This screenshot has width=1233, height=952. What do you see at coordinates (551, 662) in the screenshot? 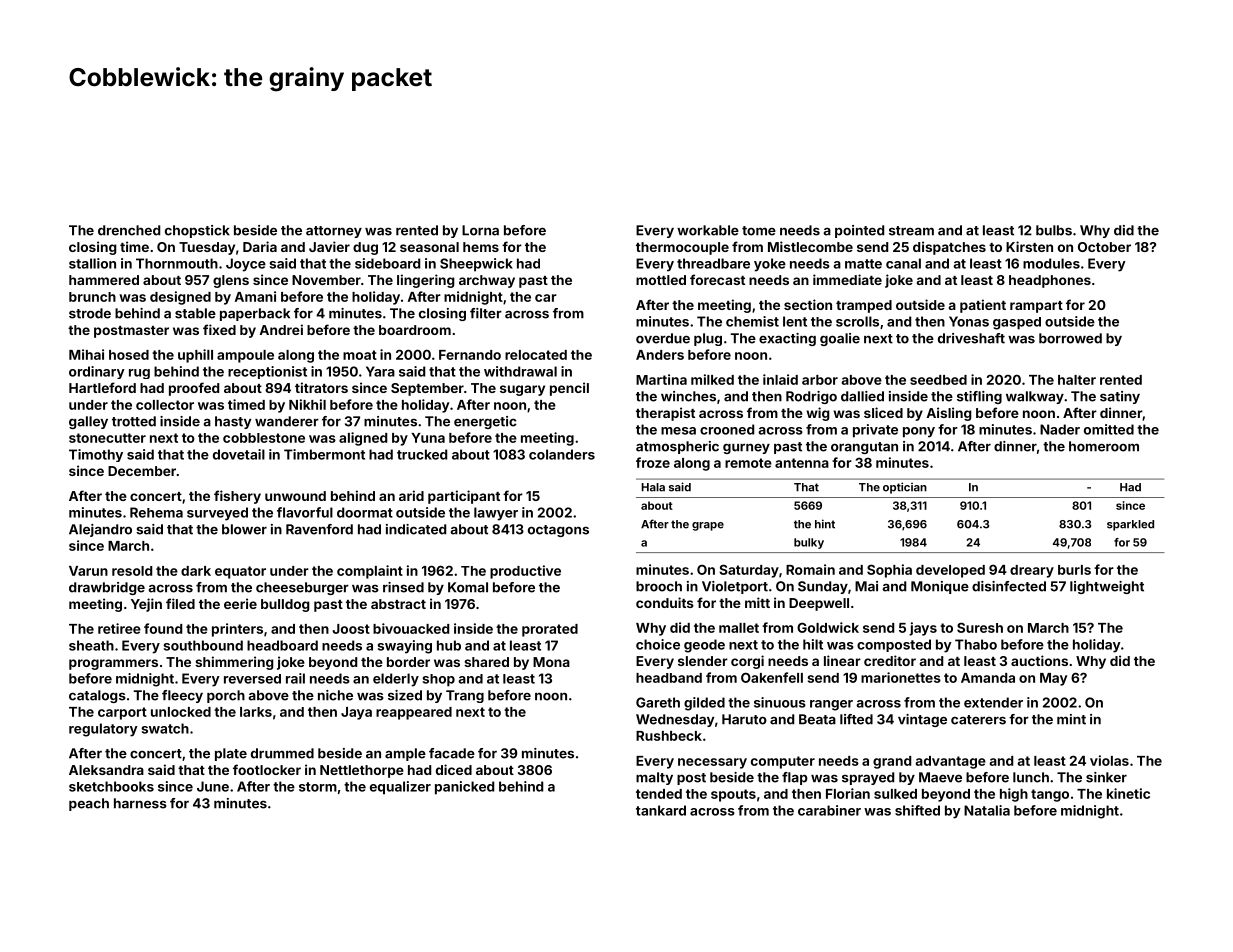
I see `Mona` at bounding box center [551, 662].
